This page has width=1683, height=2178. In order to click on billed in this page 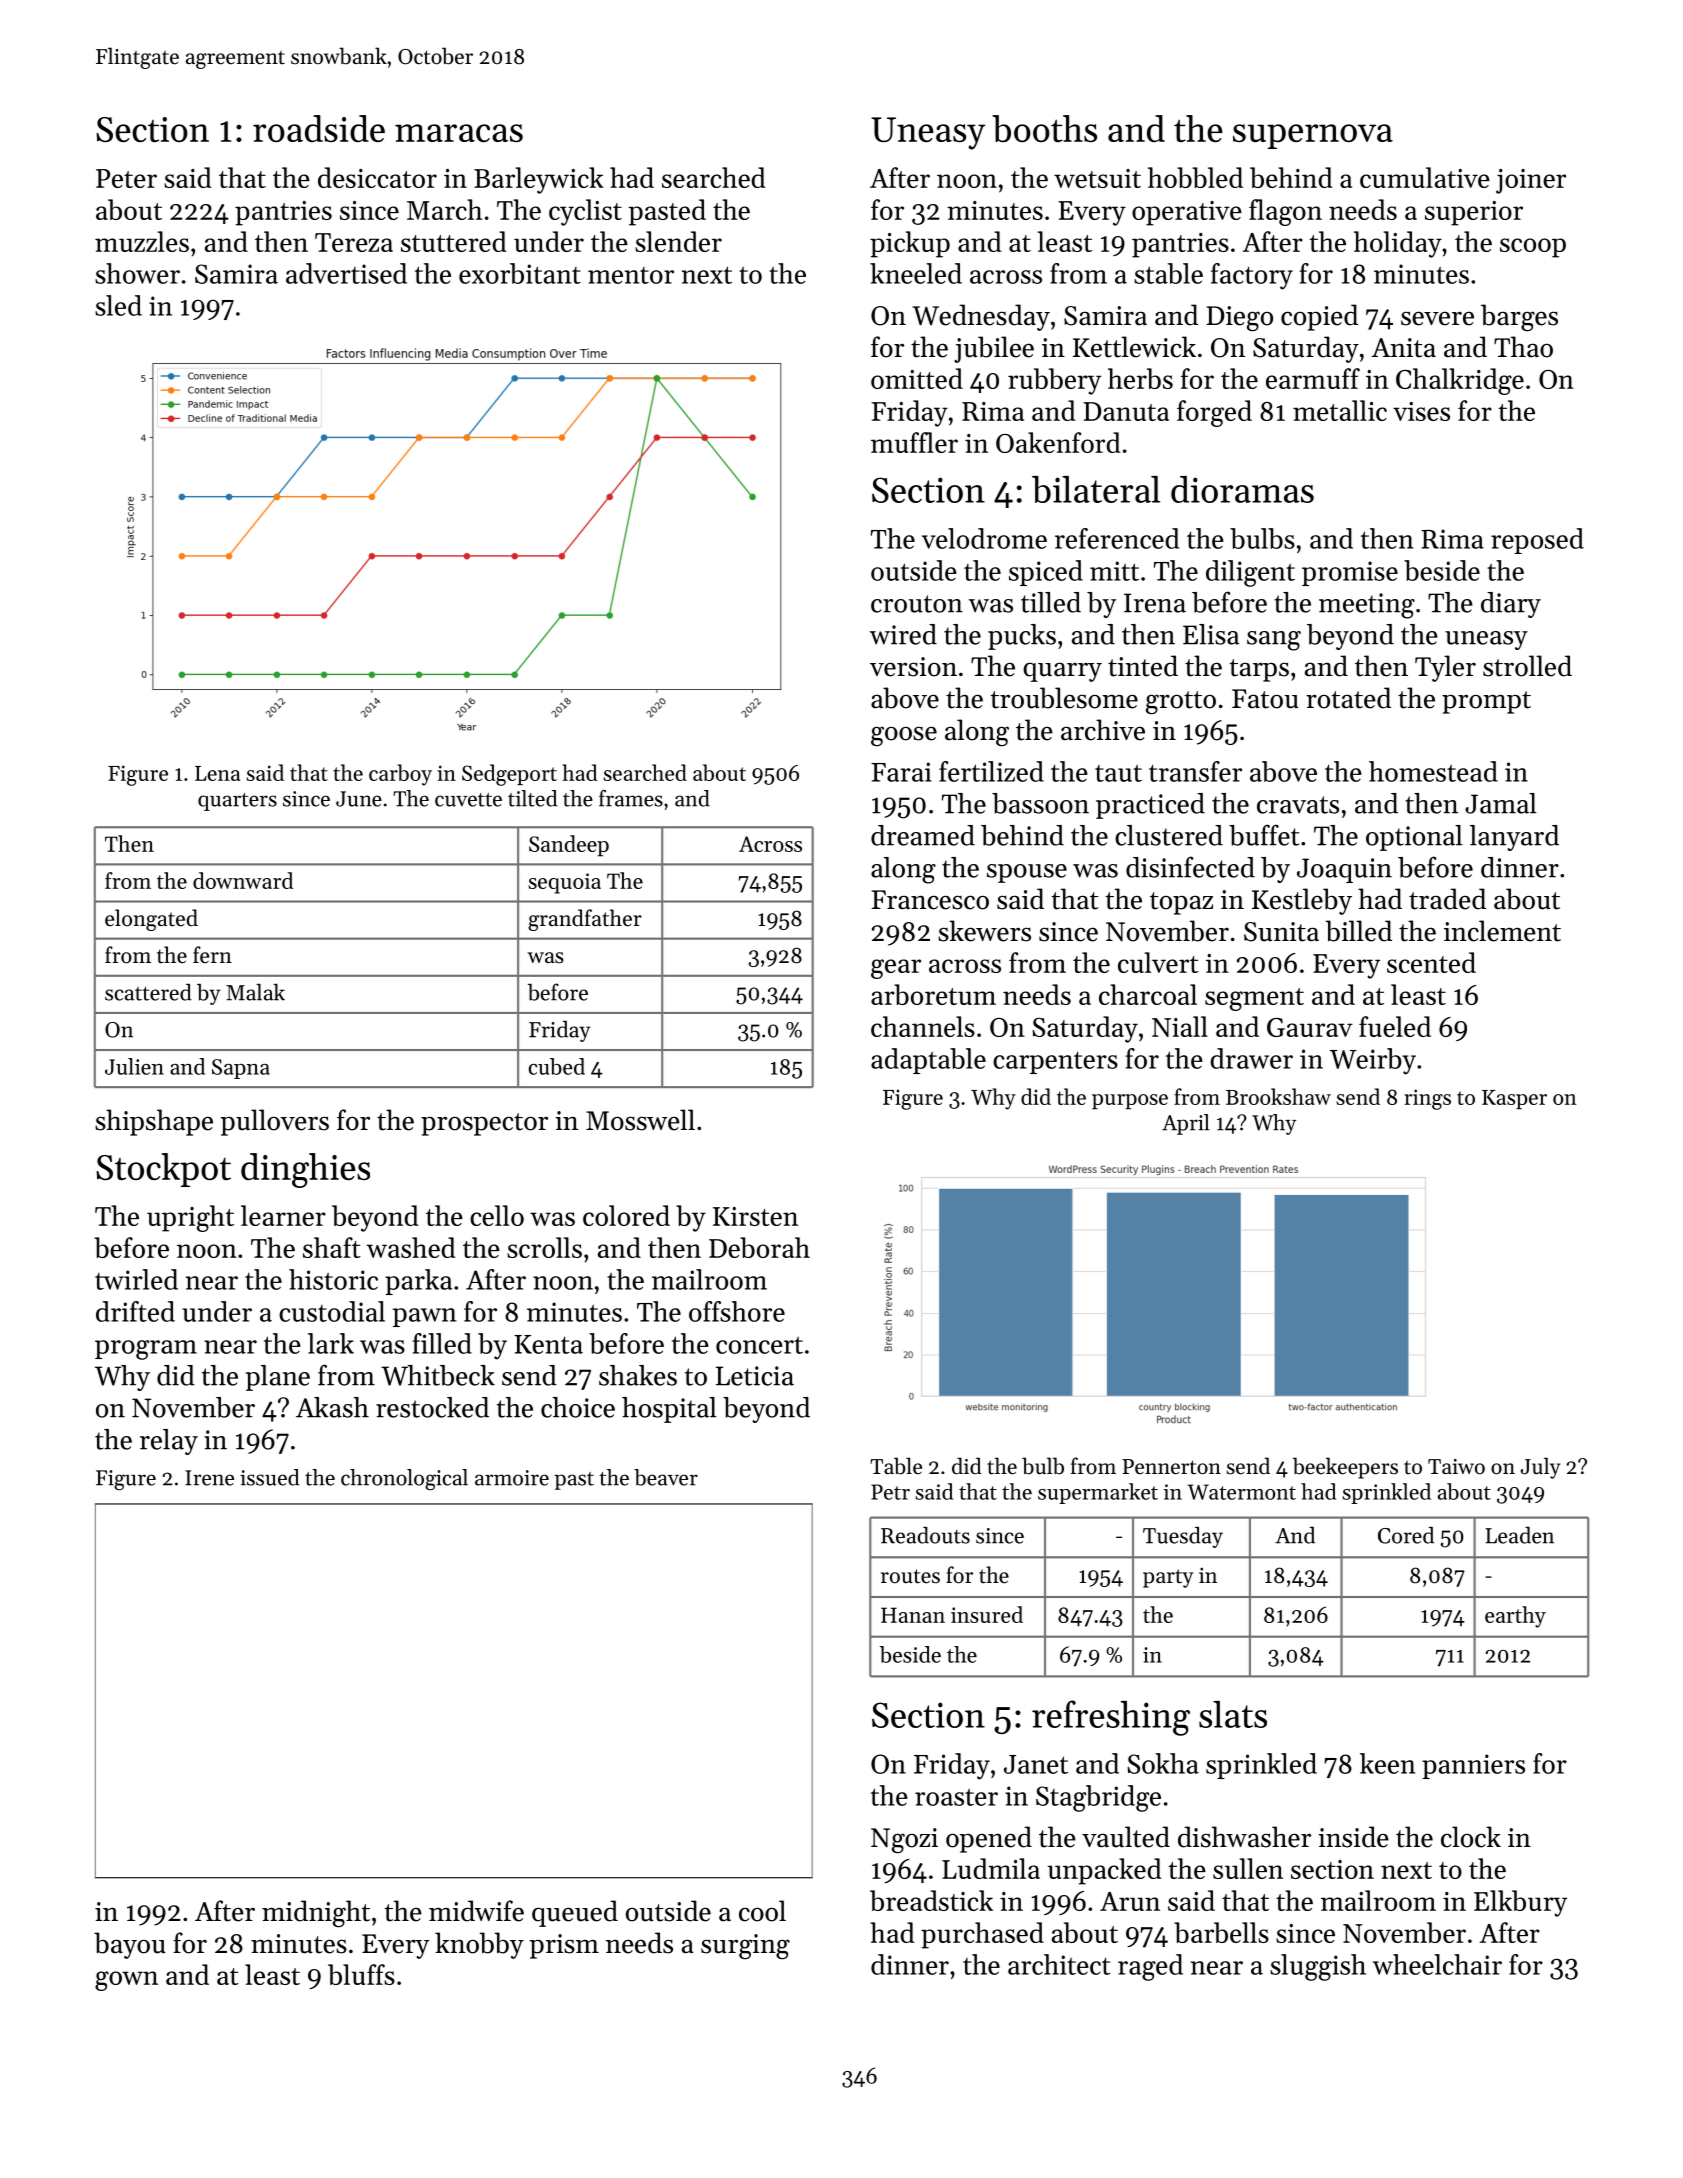, I will do `click(1359, 931)`.
